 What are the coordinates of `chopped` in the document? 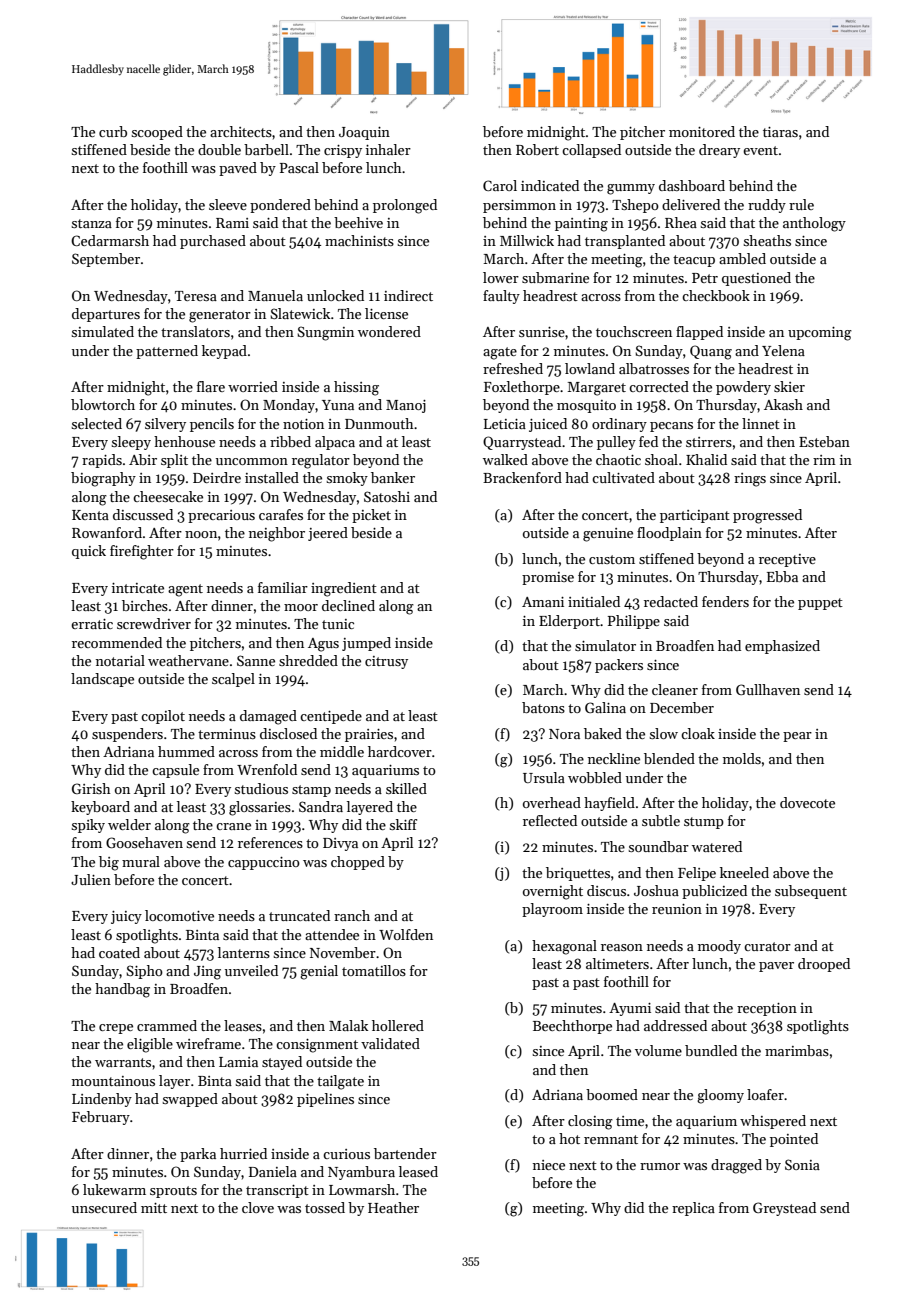 It's located at (358, 863).
